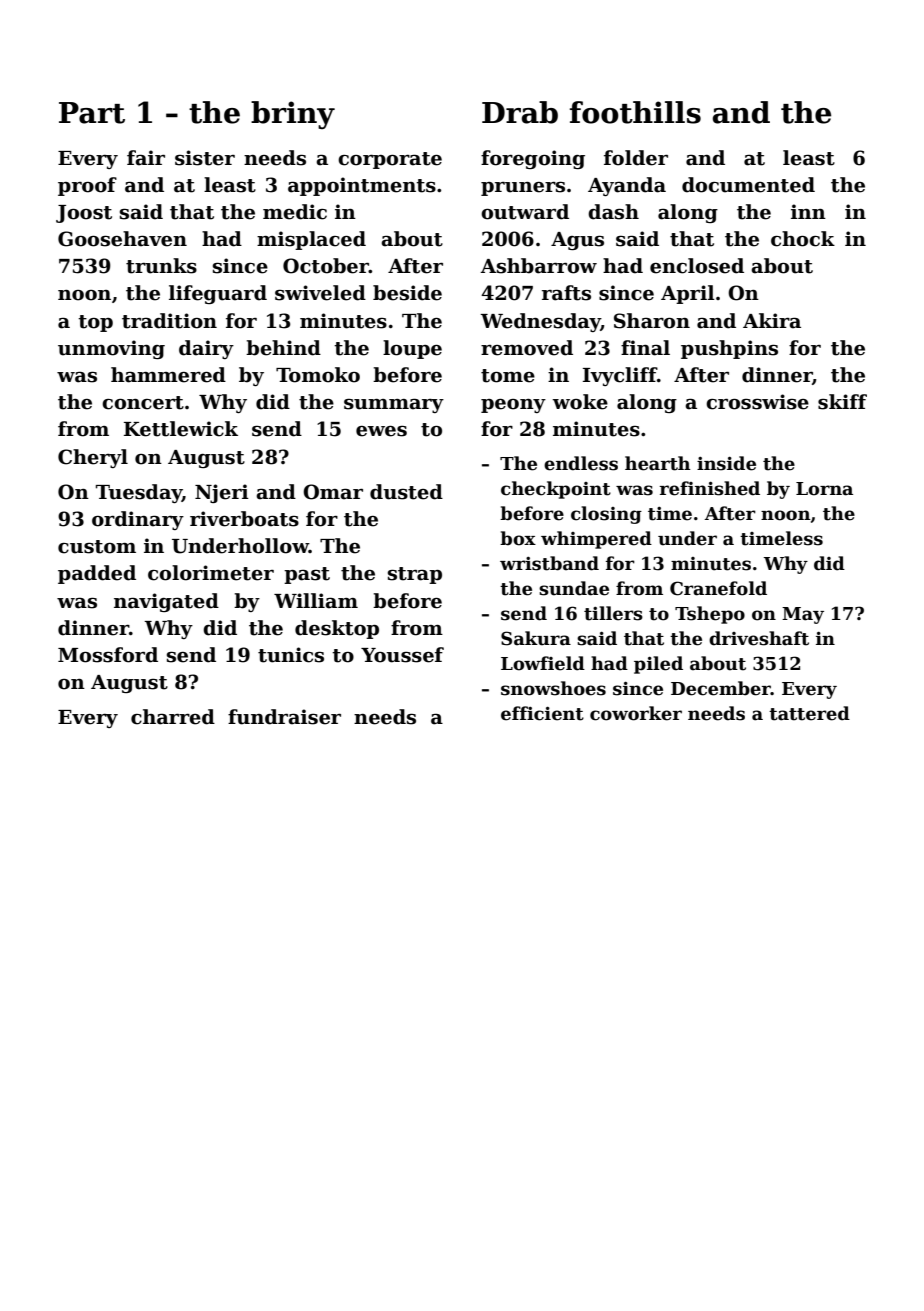  What do you see at coordinates (293, 115) in the image?
I see `briny` at bounding box center [293, 115].
